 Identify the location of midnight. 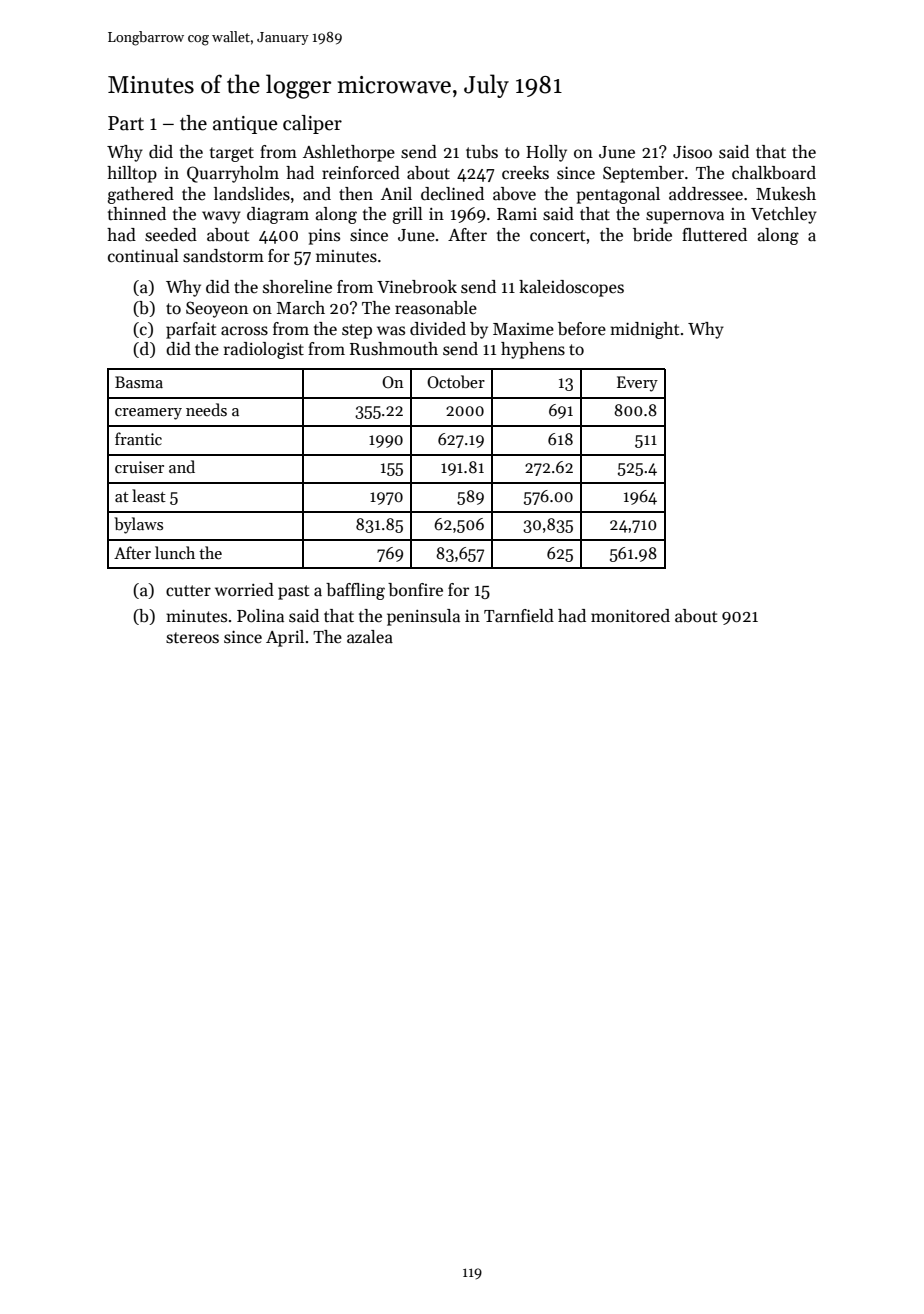
(644, 330).
